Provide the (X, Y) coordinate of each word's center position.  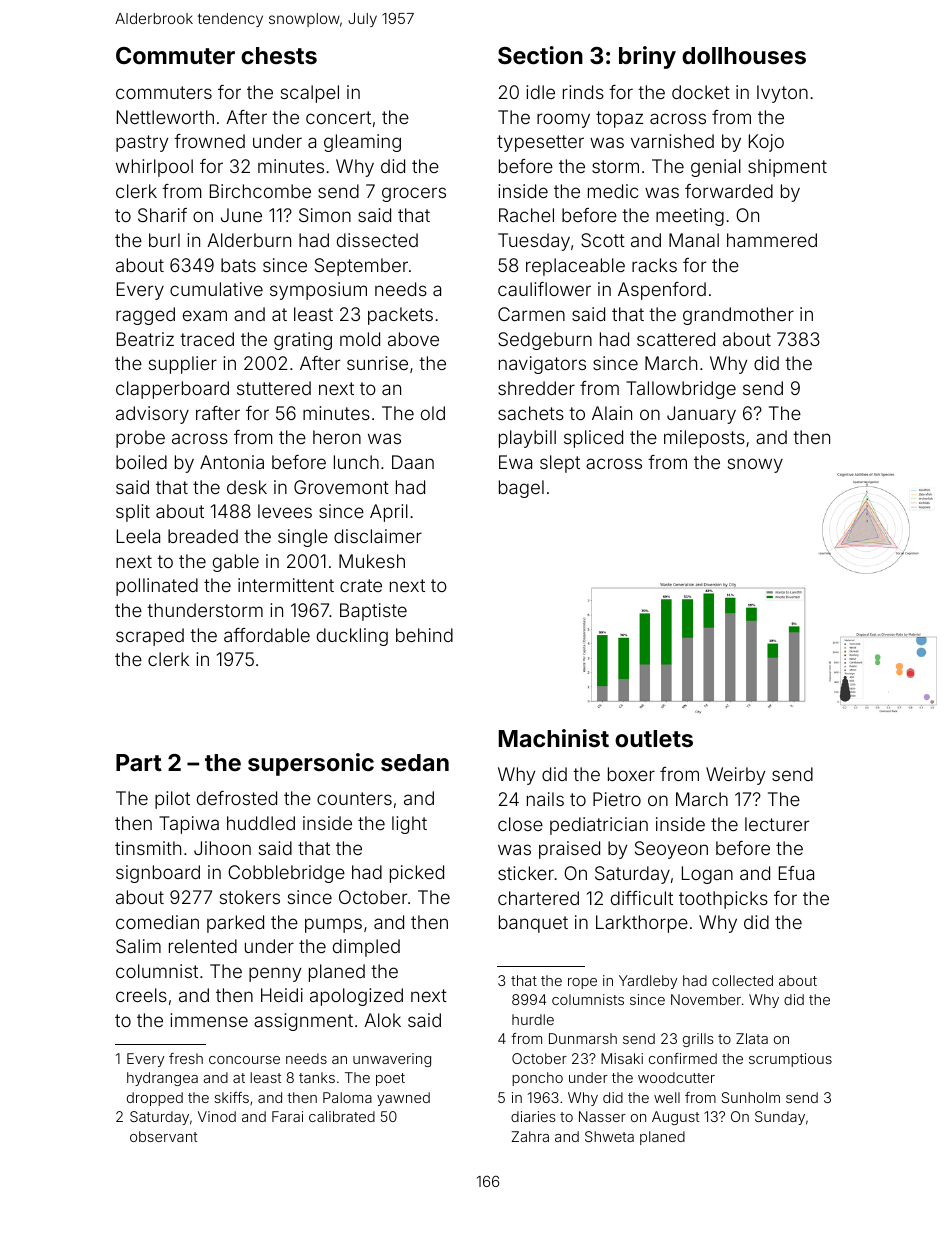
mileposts (704, 439)
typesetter (540, 143)
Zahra (530, 1136)
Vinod (217, 1116)
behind (424, 635)
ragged (145, 316)
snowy (755, 465)
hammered (772, 240)
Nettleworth (165, 117)
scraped (150, 637)
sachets (531, 413)
